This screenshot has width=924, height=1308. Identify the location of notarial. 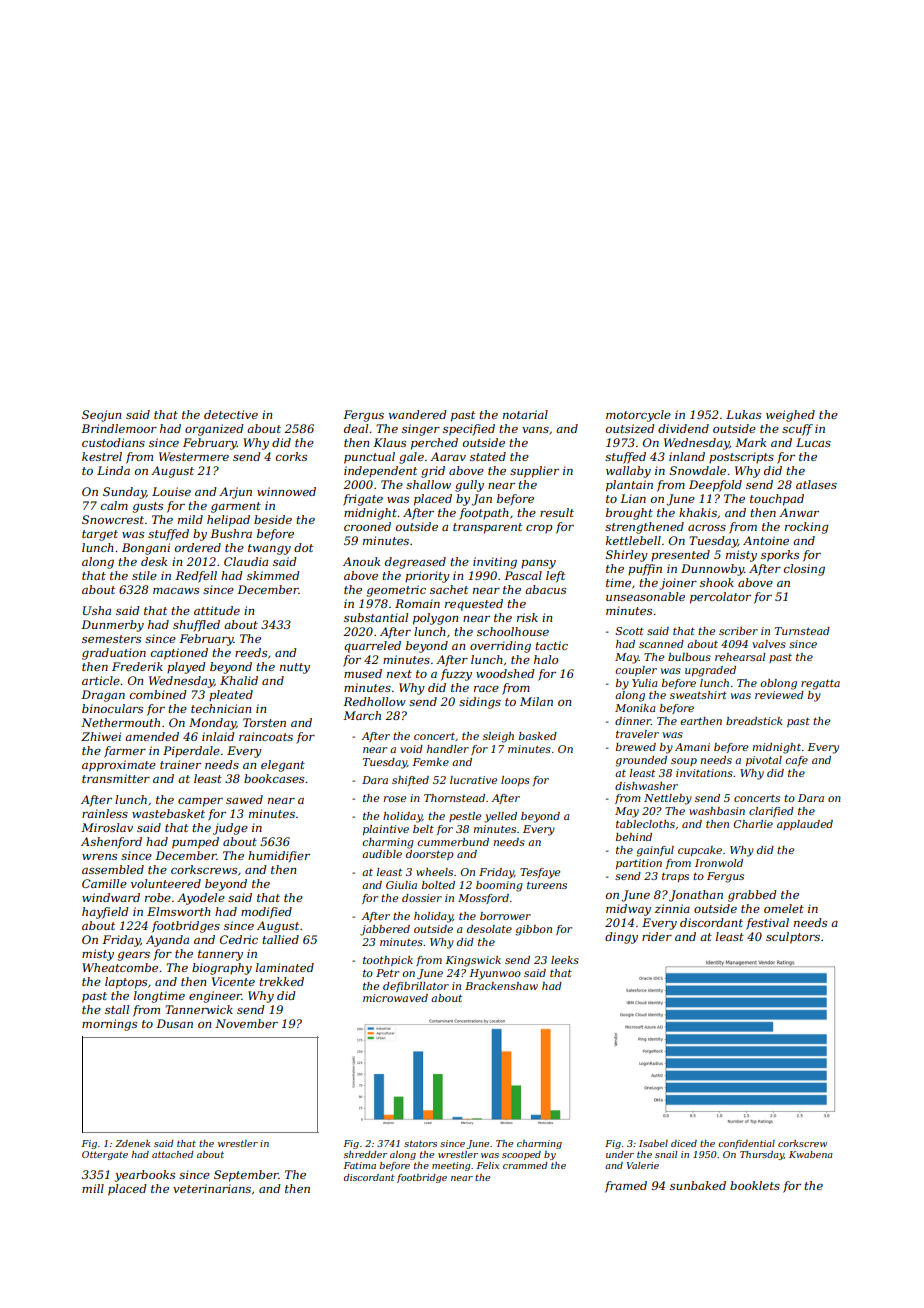
(525, 414).
